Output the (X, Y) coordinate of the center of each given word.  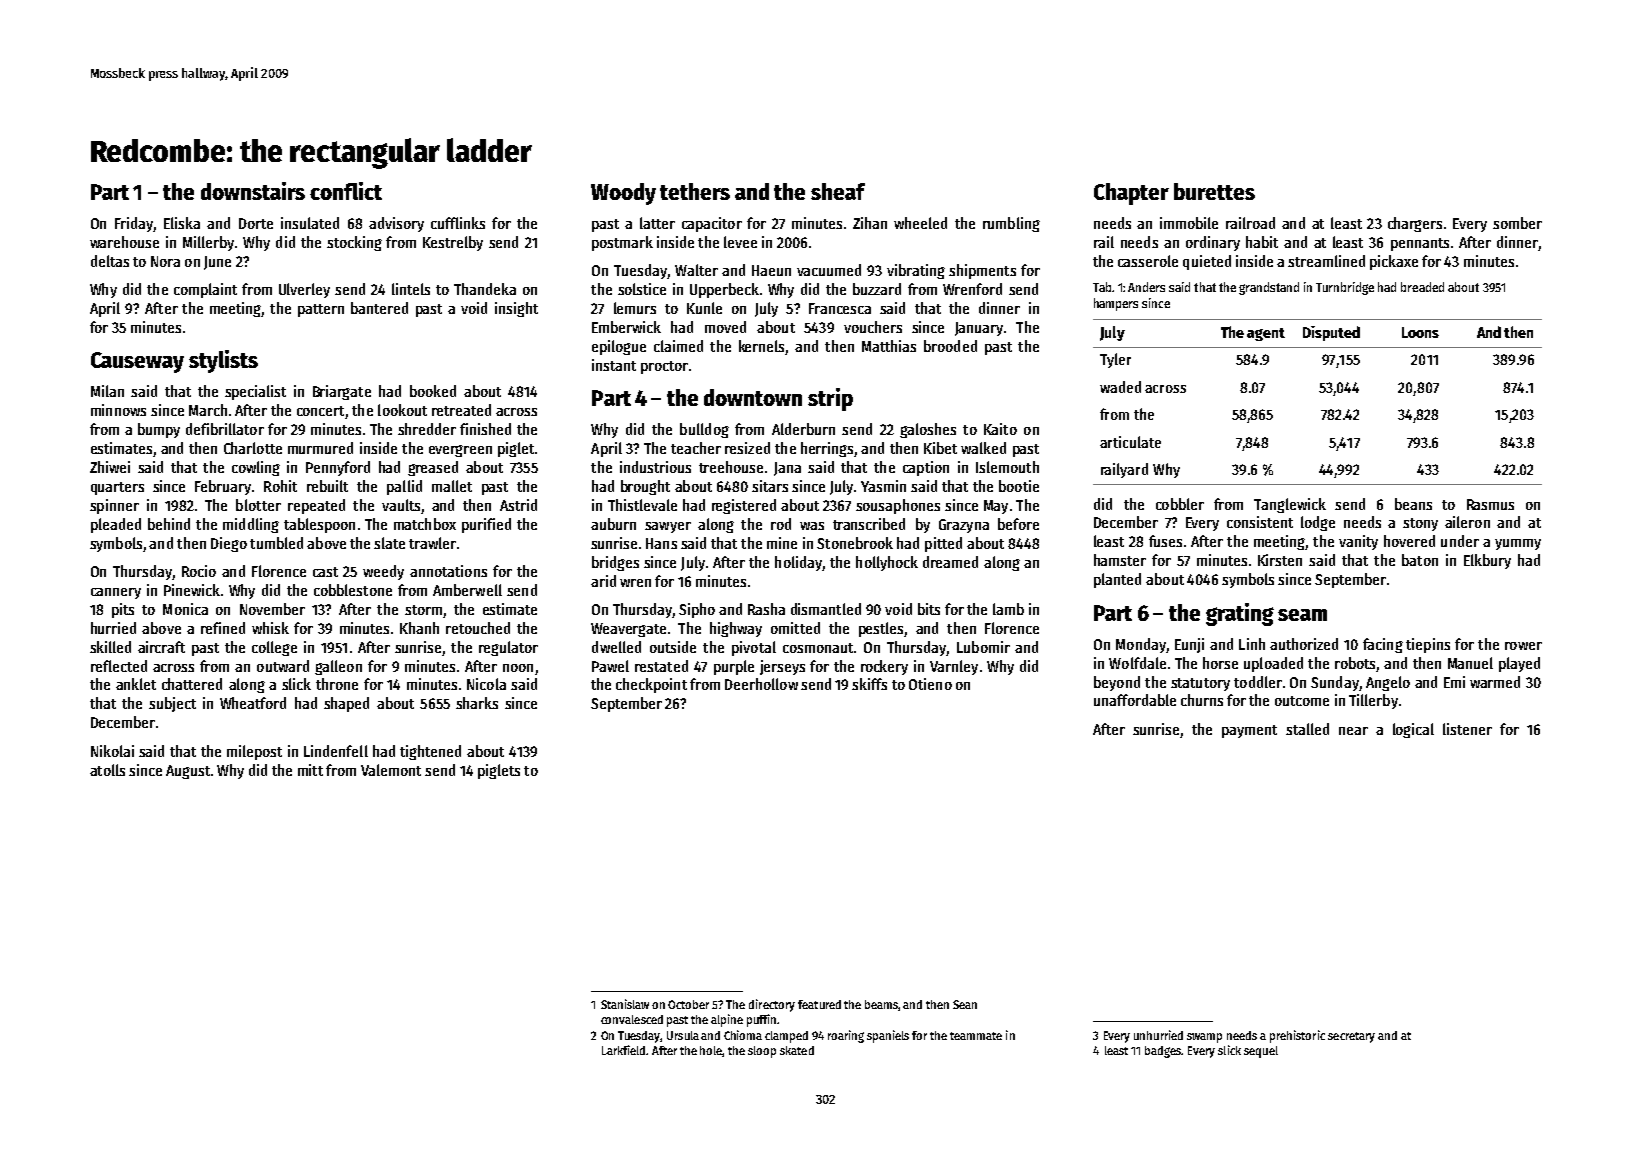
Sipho (697, 610)
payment (1249, 731)
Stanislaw (625, 1004)
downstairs (253, 191)
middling (251, 525)
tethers (695, 191)
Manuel (1470, 663)
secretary (1351, 1037)
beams (882, 1005)
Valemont (391, 770)
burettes (1214, 191)
